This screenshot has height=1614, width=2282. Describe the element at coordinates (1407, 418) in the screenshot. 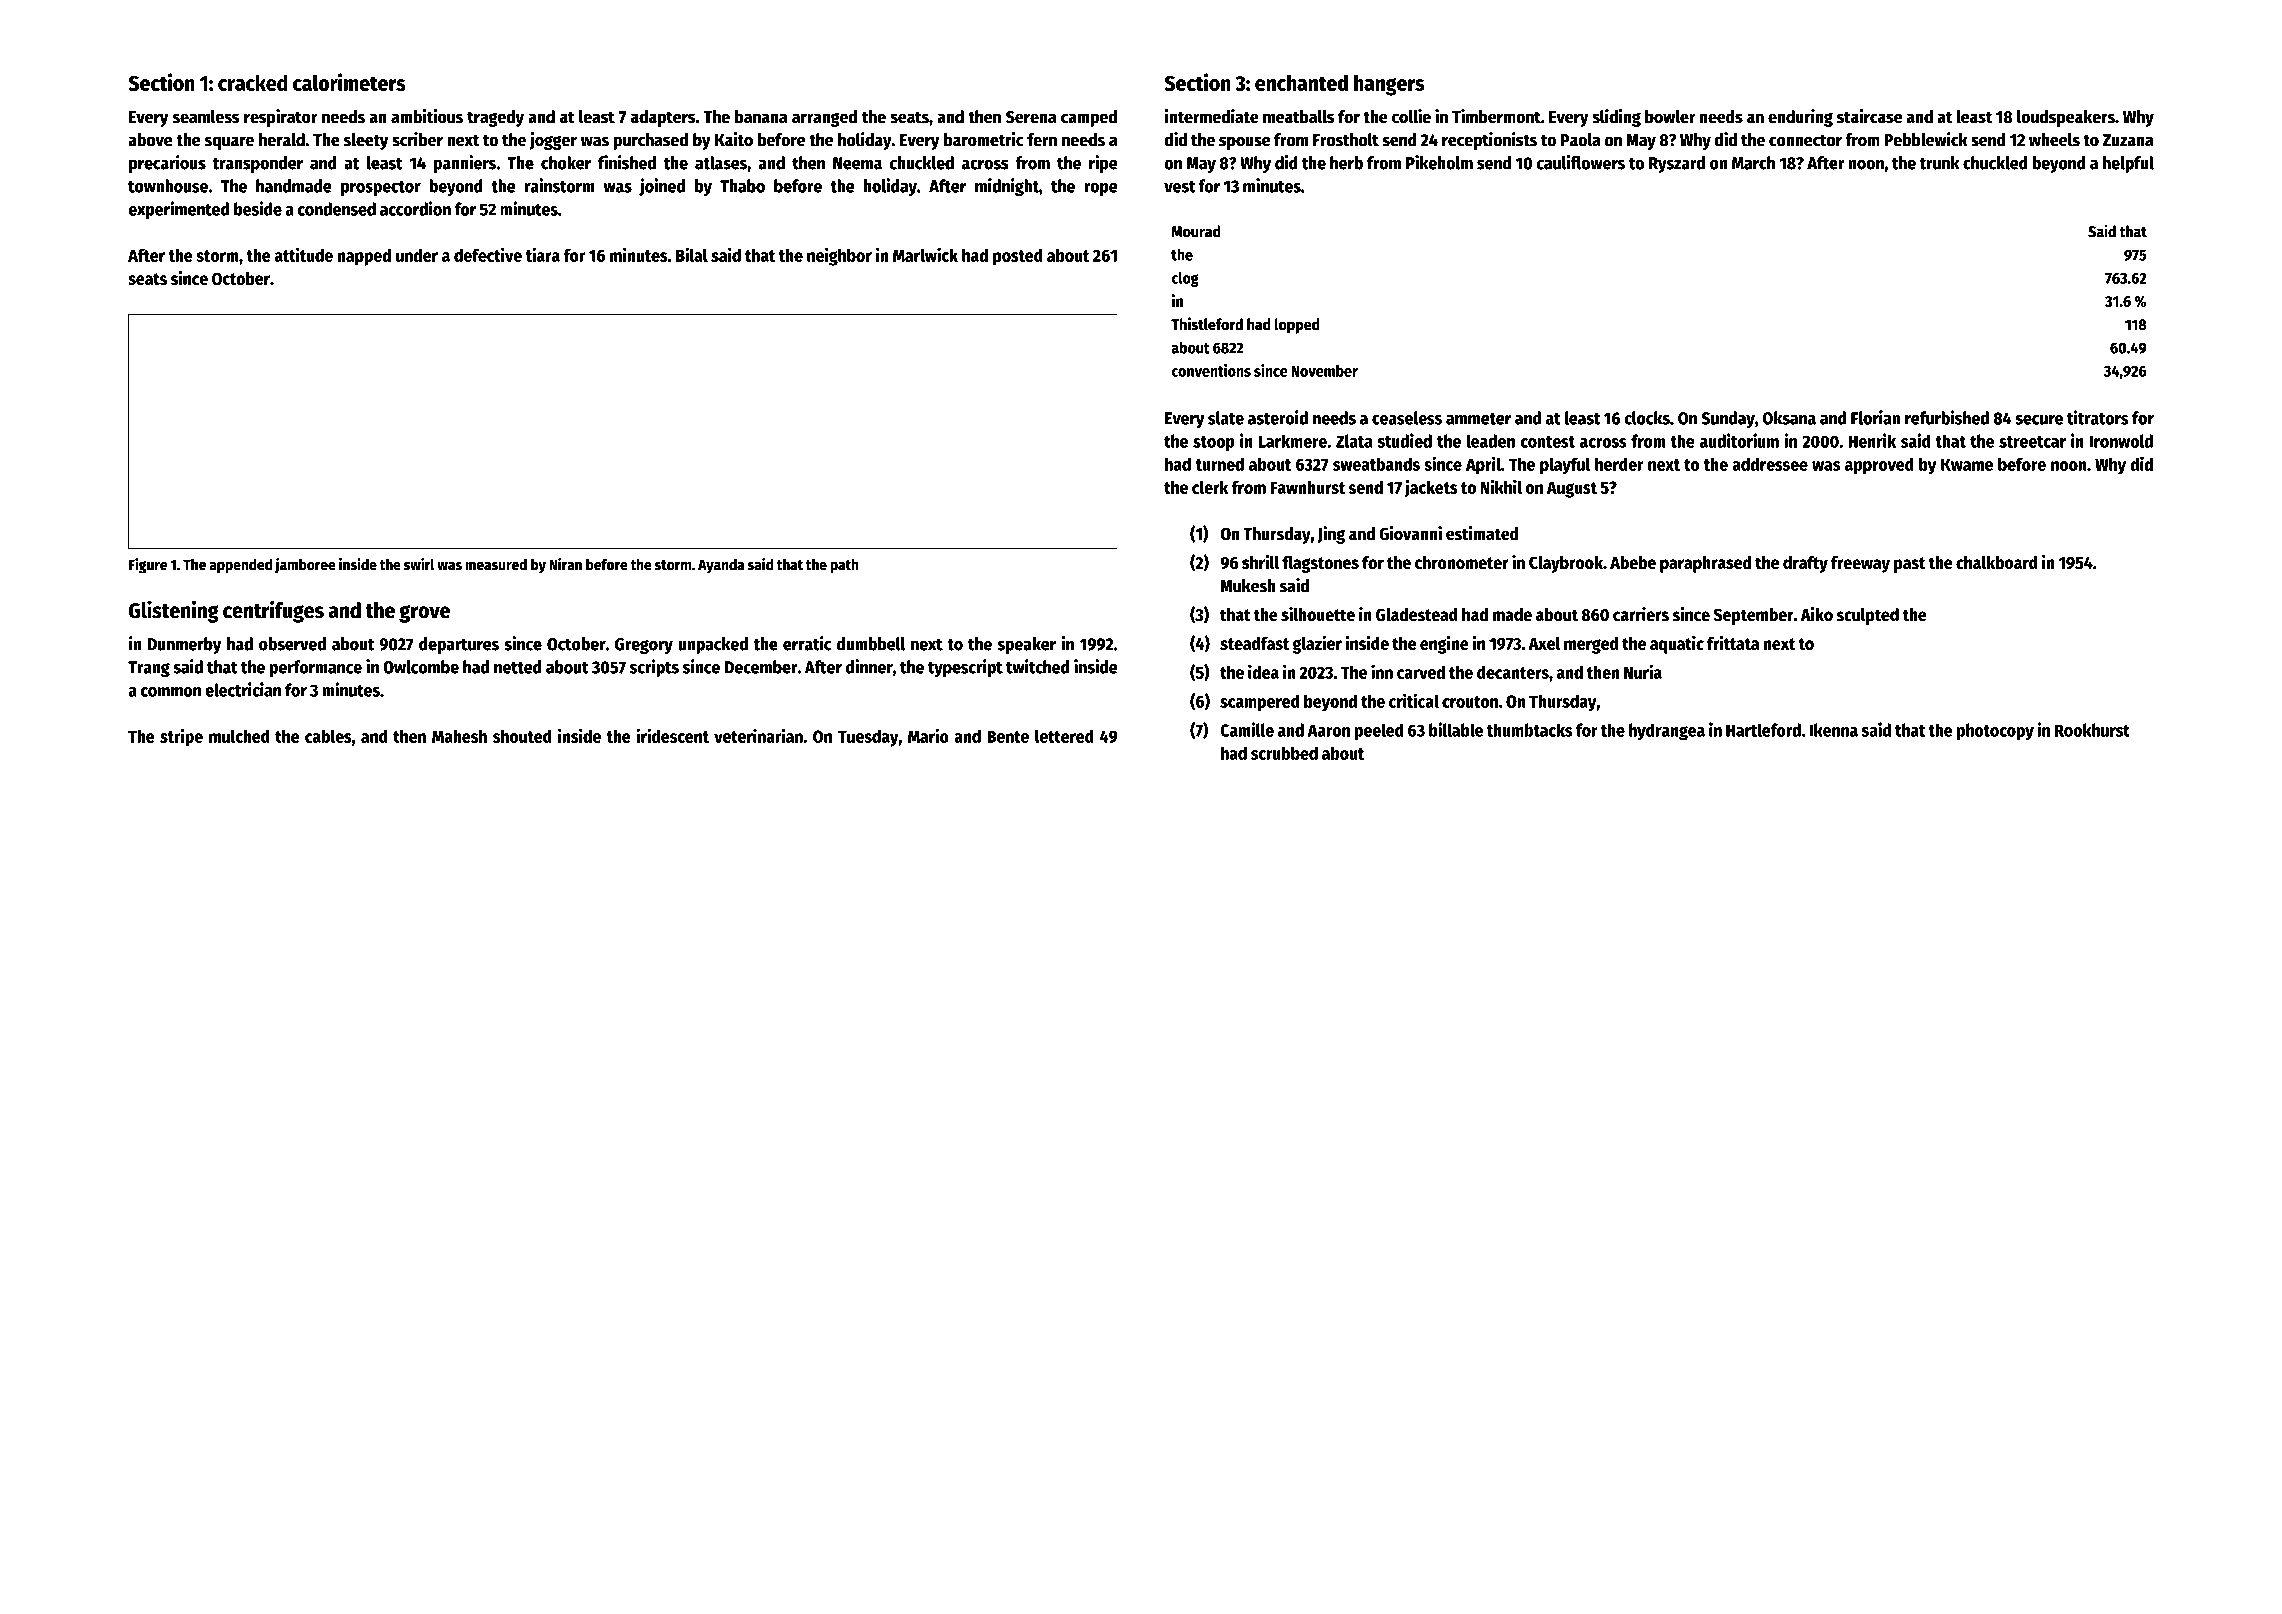

I see `ceaseless` at that location.
